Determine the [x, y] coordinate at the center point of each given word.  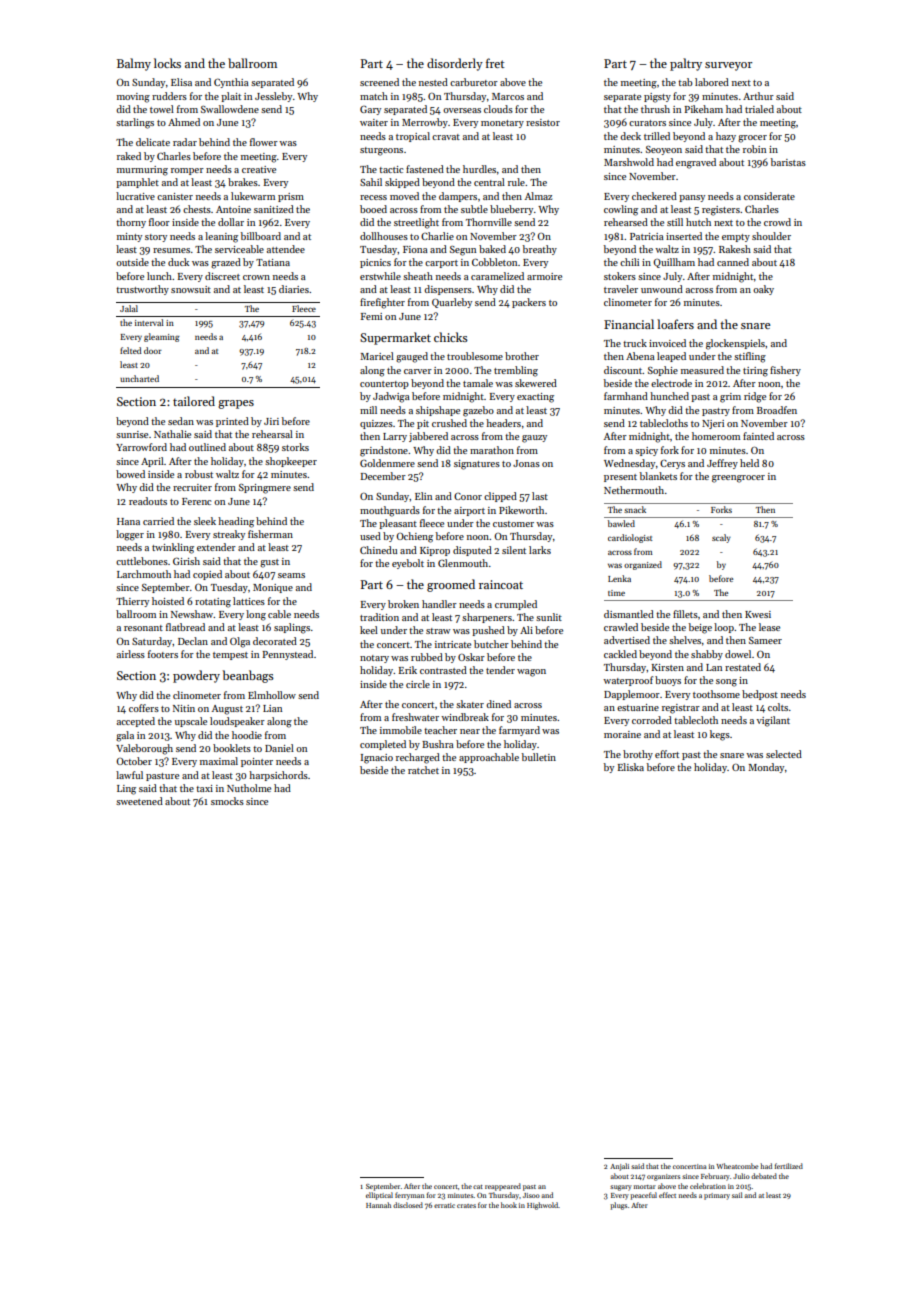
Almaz [538, 196]
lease [769, 627]
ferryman [410, 1196]
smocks [227, 801]
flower [264, 142]
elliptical [379, 1196]
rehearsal [272, 434]
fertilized [789, 1166]
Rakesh [735, 249]
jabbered [428, 437]
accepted [136, 722]
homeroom [716, 436]
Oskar [471, 657]
